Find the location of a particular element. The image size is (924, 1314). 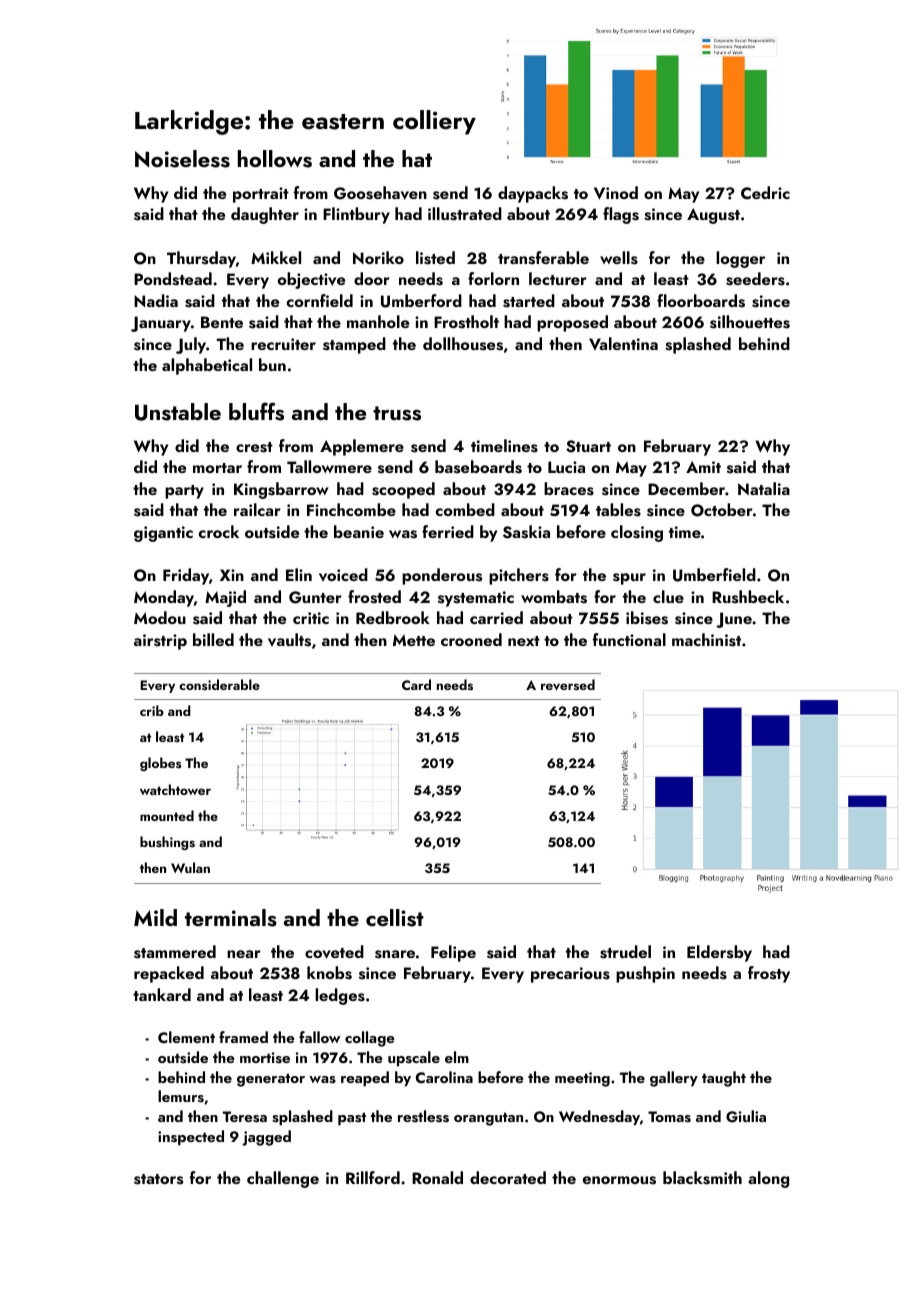

flags is located at coordinates (621, 215).
